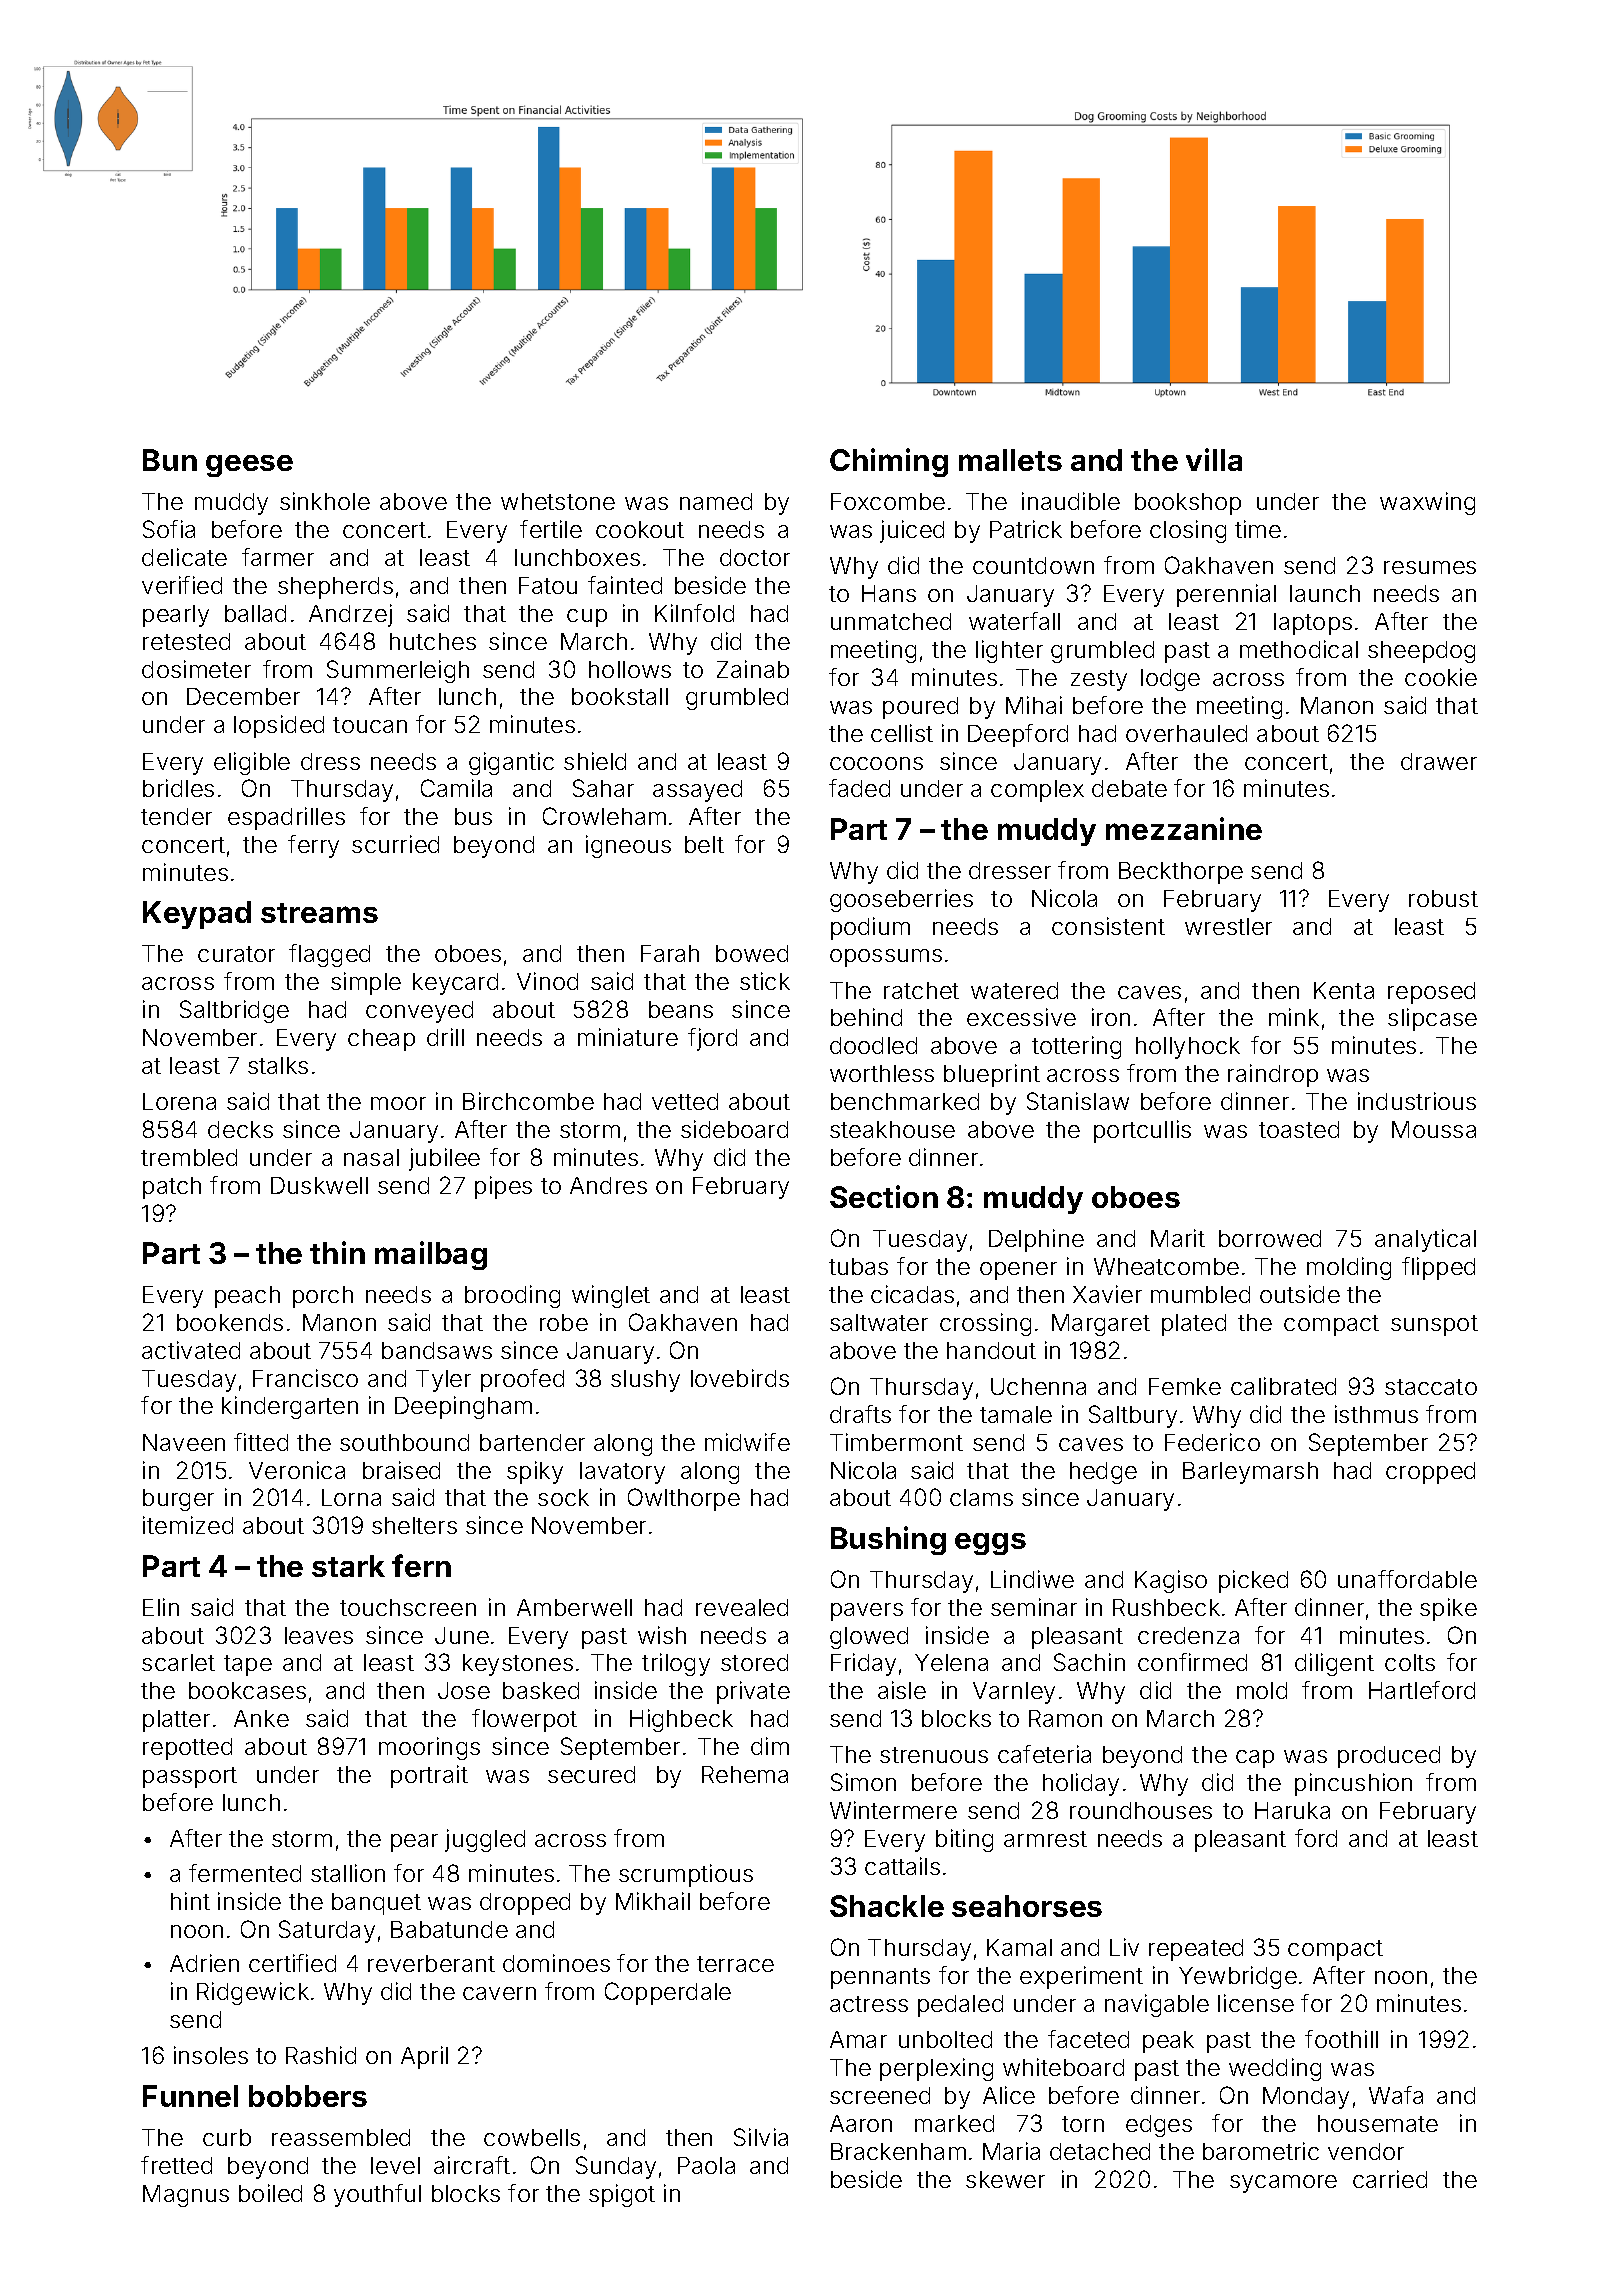  What do you see at coordinates (196, 669) in the screenshot?
I see `dosimeter` at bounding box center [196, 669].
